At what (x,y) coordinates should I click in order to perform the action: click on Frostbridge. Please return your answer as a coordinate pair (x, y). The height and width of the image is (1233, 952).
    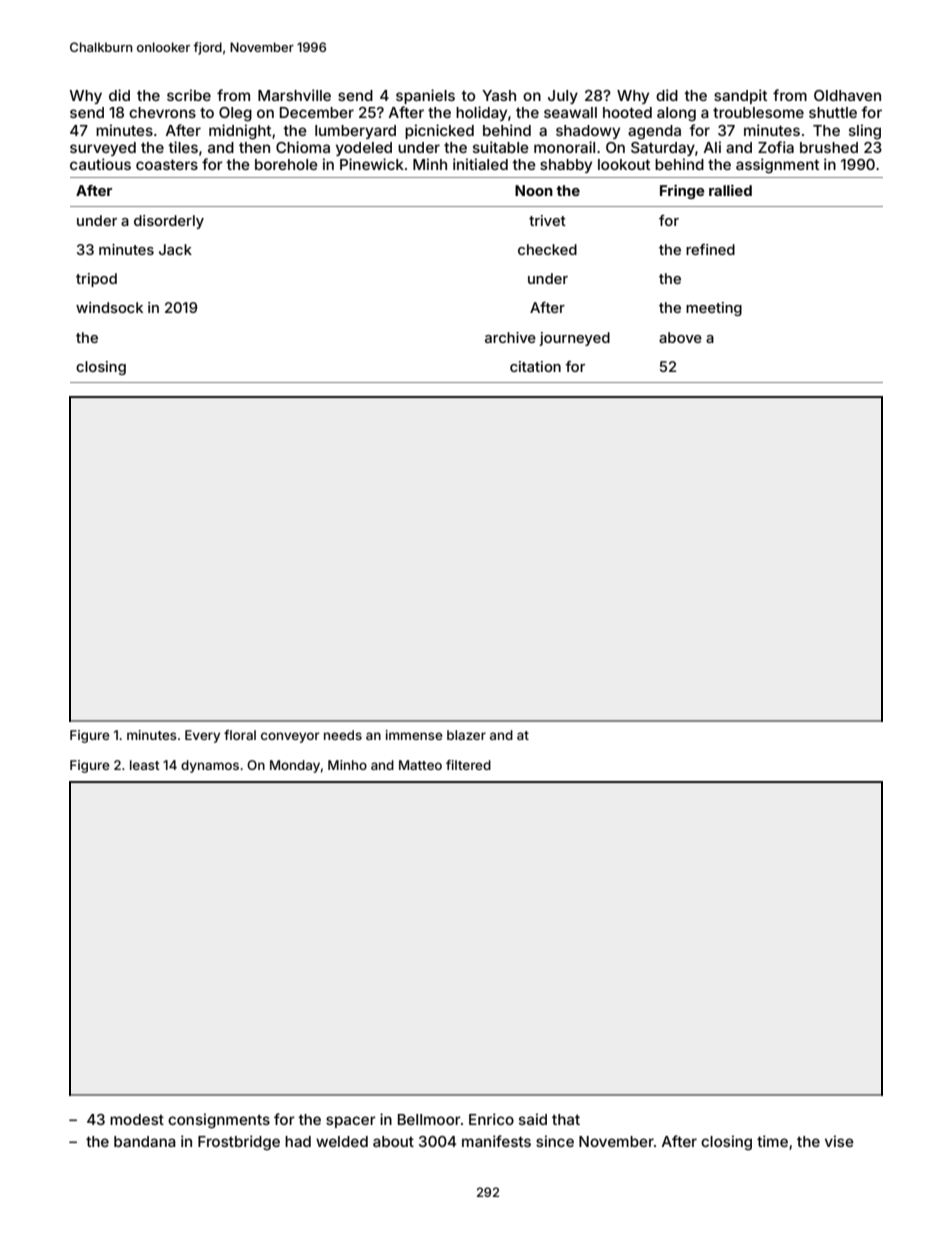
    Looking at the image, I should click on (239, 1143).
